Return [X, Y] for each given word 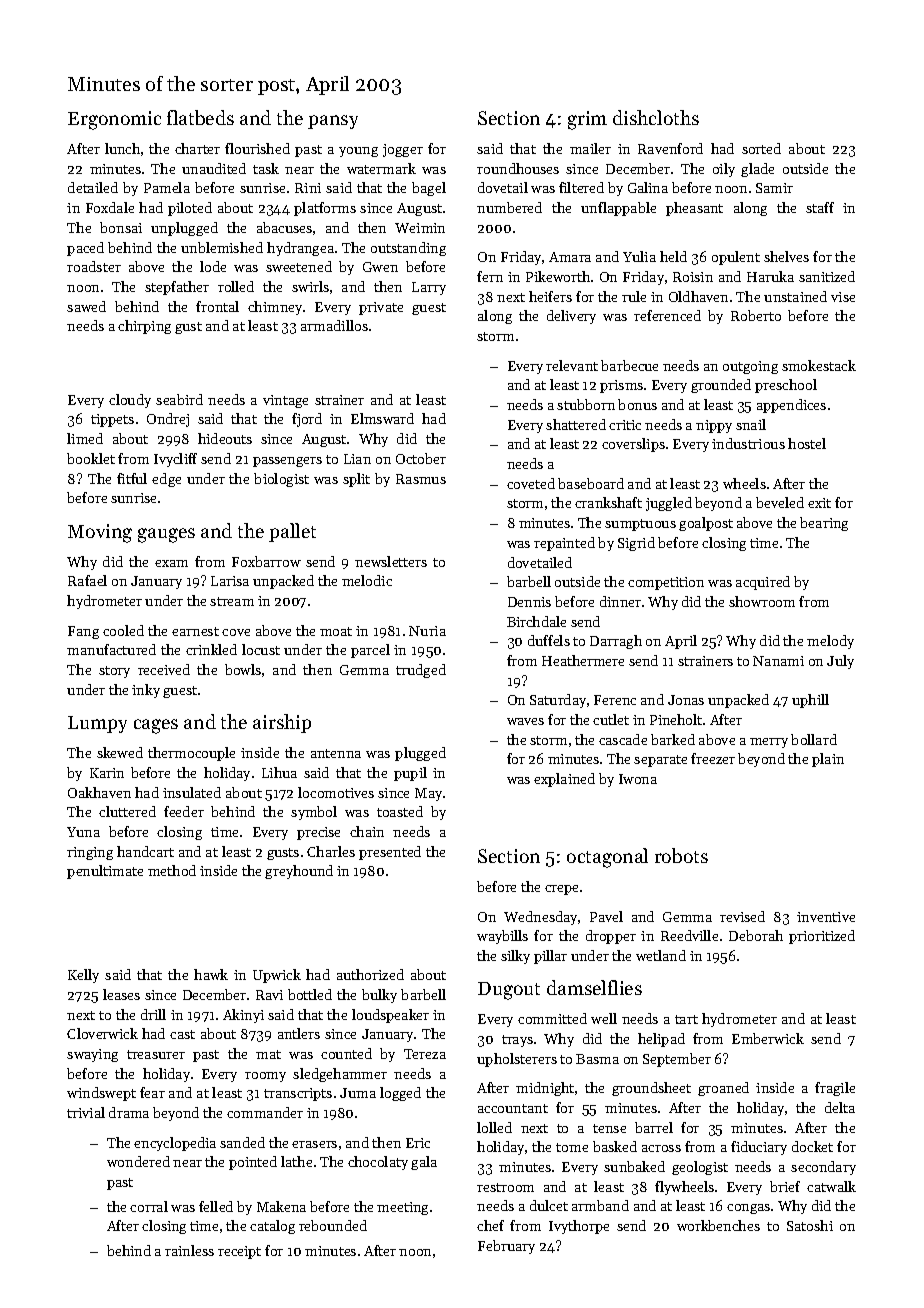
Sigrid [636, 544]
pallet [292, 532]
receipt [239, 1252]
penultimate [105, 872]
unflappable [618, 209]
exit [819, 503]
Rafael [87, 580]
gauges [166, 535]
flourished [257, 148]
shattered [576, 424]
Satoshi [810, 1225]
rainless [189, 1250]
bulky [379, 996]
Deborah [756, 935]
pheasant [694, 209]
